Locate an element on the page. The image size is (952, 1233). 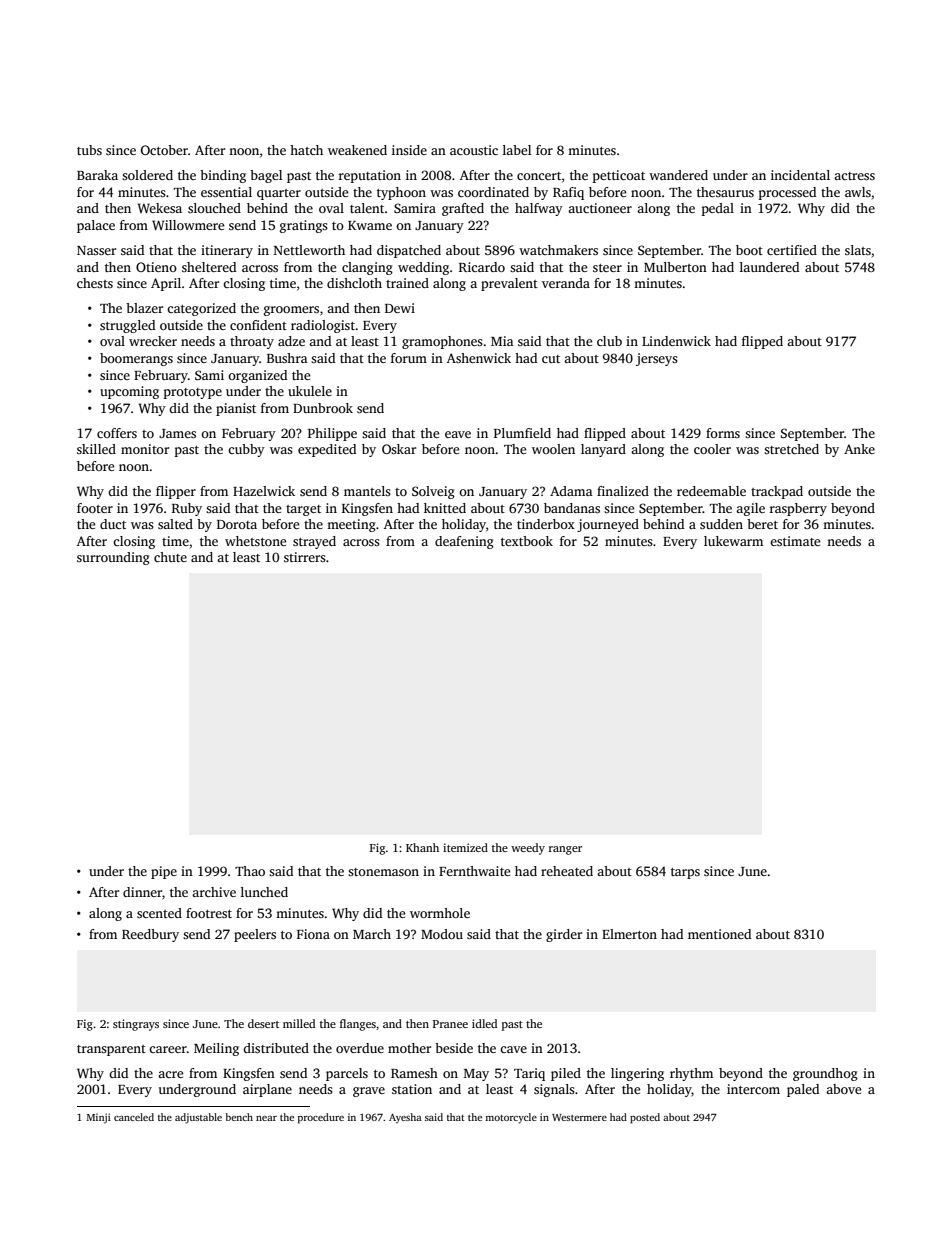
coffers is located at coordinates (117, 433).
